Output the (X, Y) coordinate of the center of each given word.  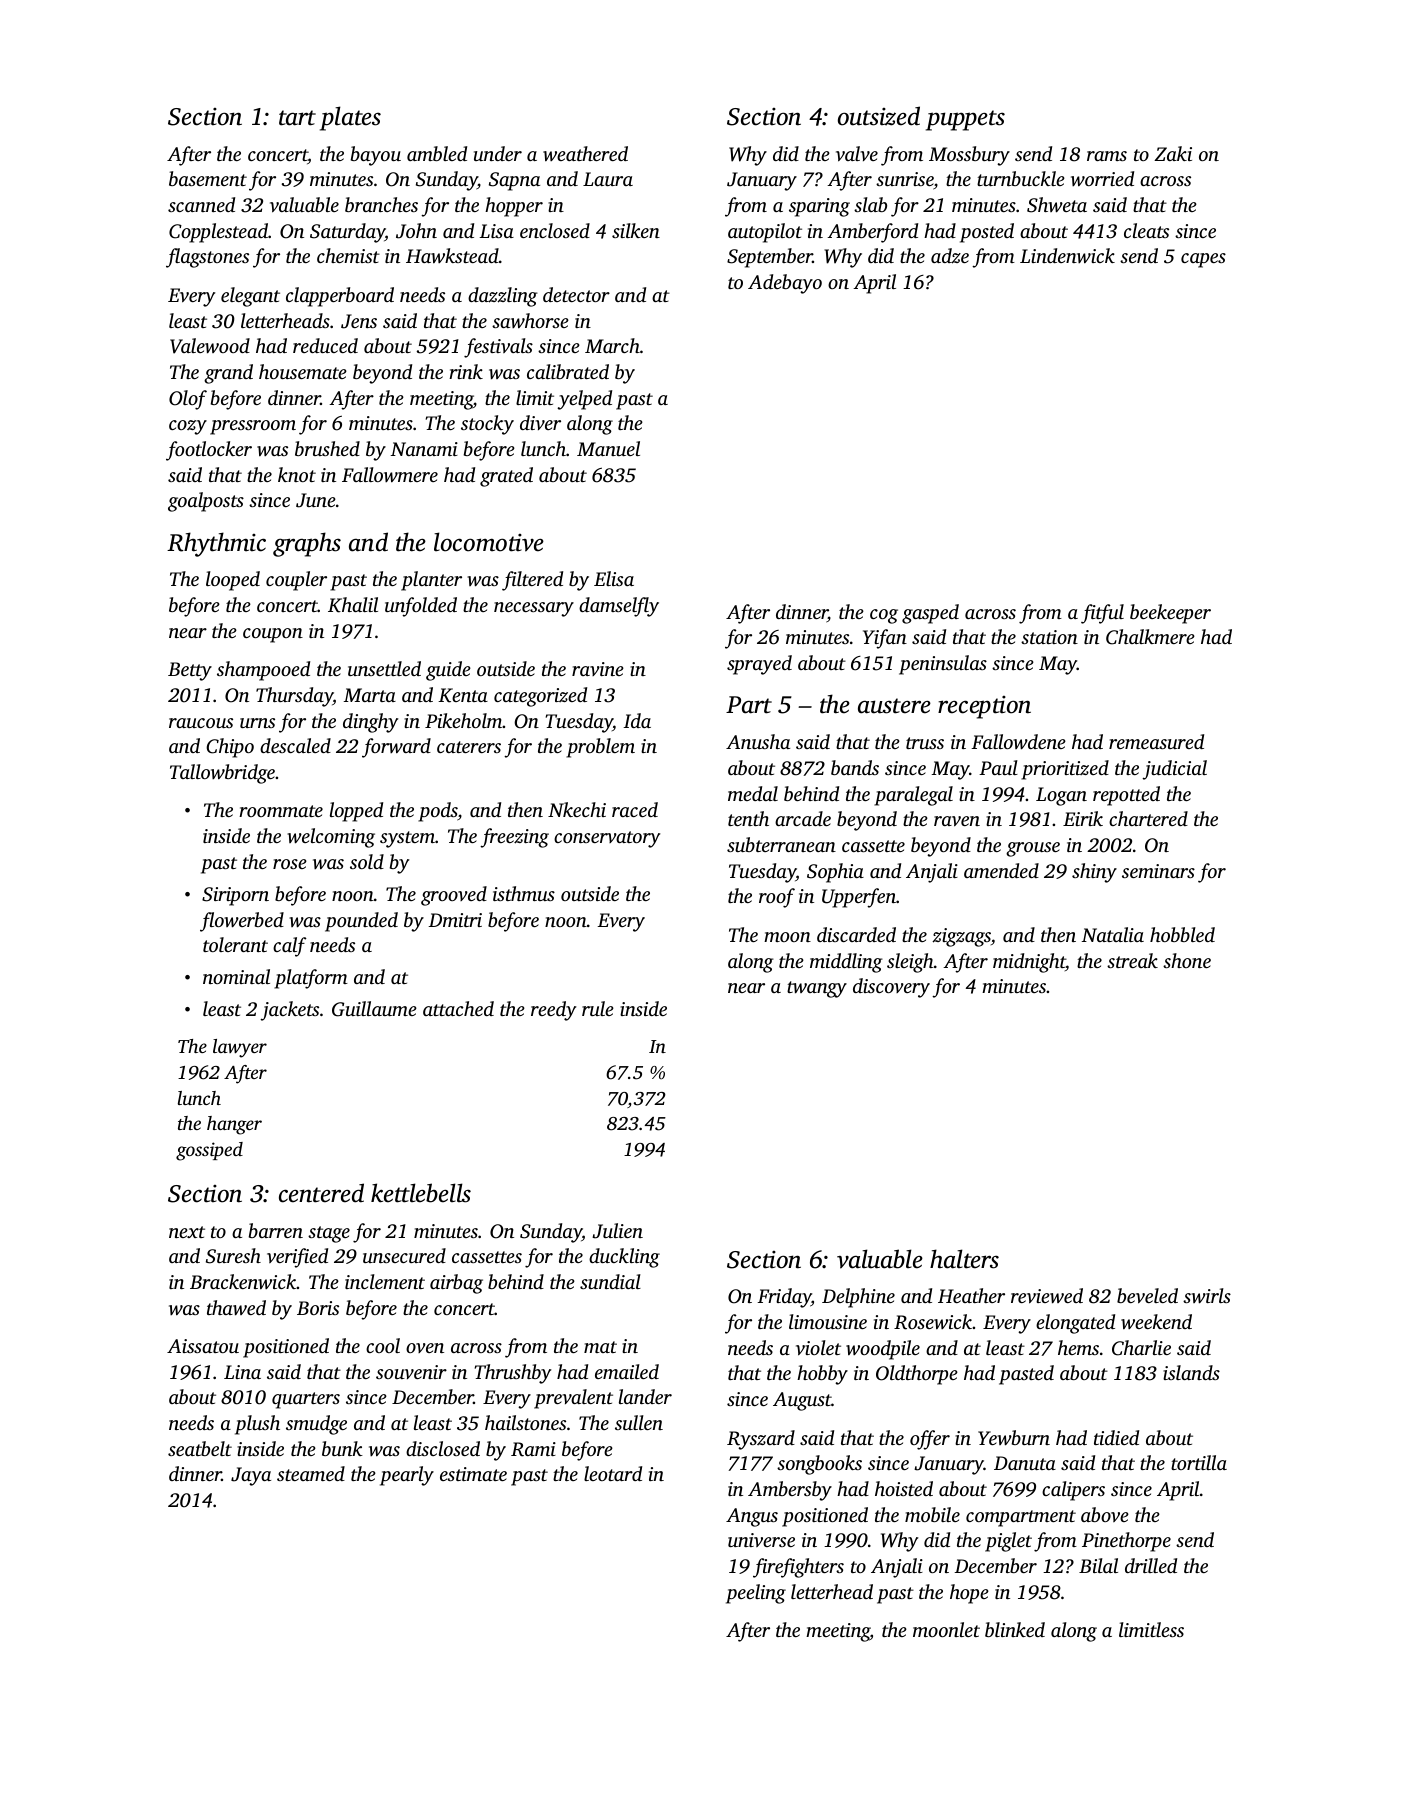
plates (350, 118)
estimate (473, 1474)
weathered (585, 153)
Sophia (835, 873)
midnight (1029, 963)
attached (458, 1008)
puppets (965, 120)
